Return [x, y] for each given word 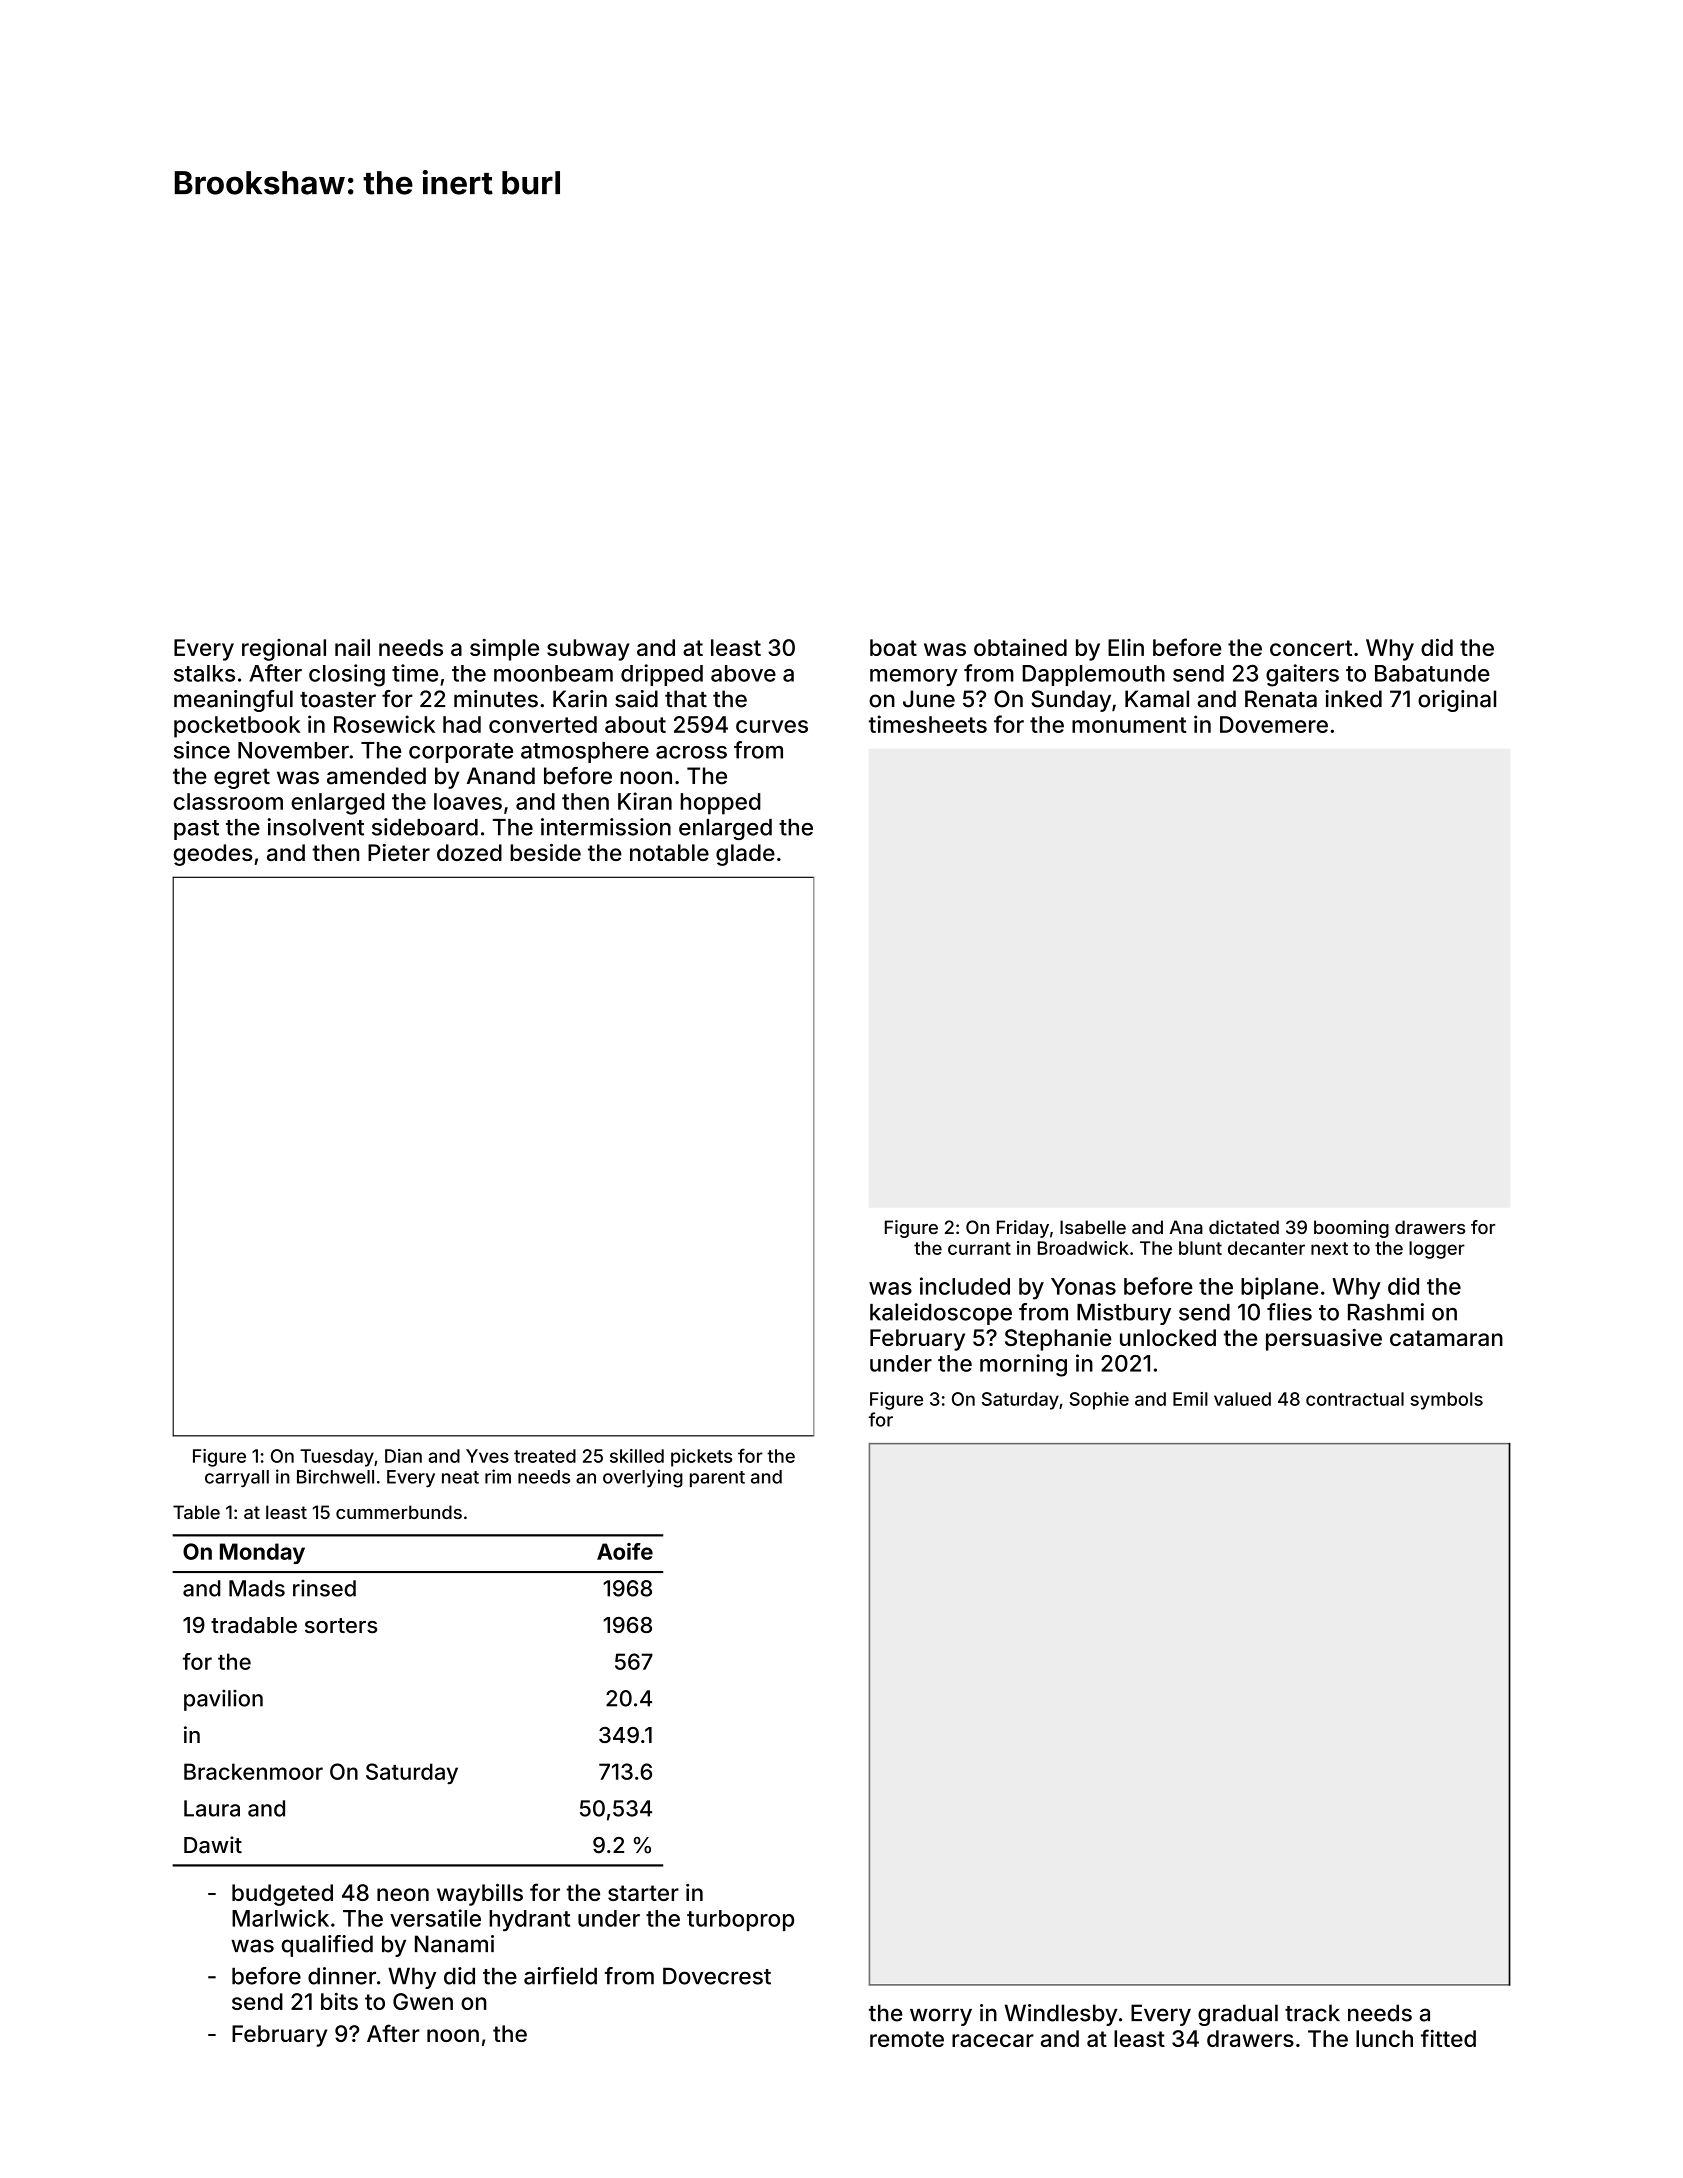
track [1312, 2013]
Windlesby [1061, 2015]
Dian [403, 1456]
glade [745, 855]
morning [1023, 1365]
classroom [228, 801]
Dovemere [1274, 724]
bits [339, 2001]
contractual [1355, 1399]
